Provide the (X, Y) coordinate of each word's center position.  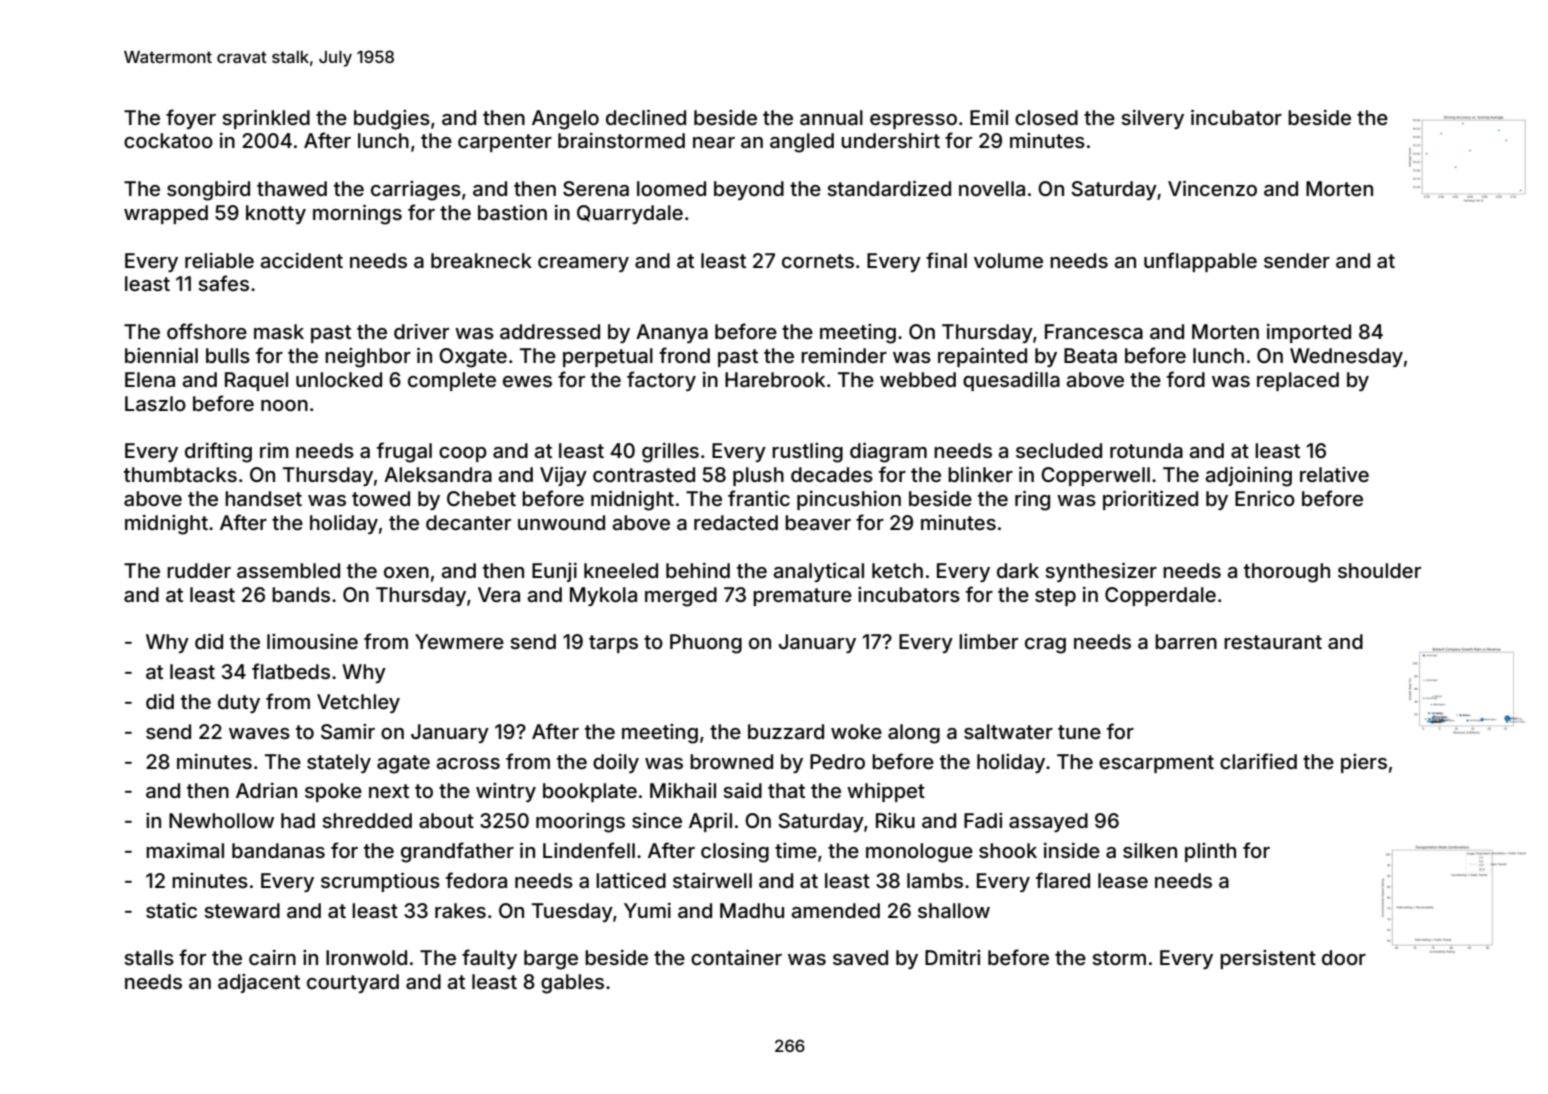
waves (259, 733)
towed (381, 498)
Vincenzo (1212, 188)
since (657, 820)
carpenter (505, 143)
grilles (670, 453)
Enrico (1265, 498)
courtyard (353, 983)
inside (1072, 850)
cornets (818, 261)
